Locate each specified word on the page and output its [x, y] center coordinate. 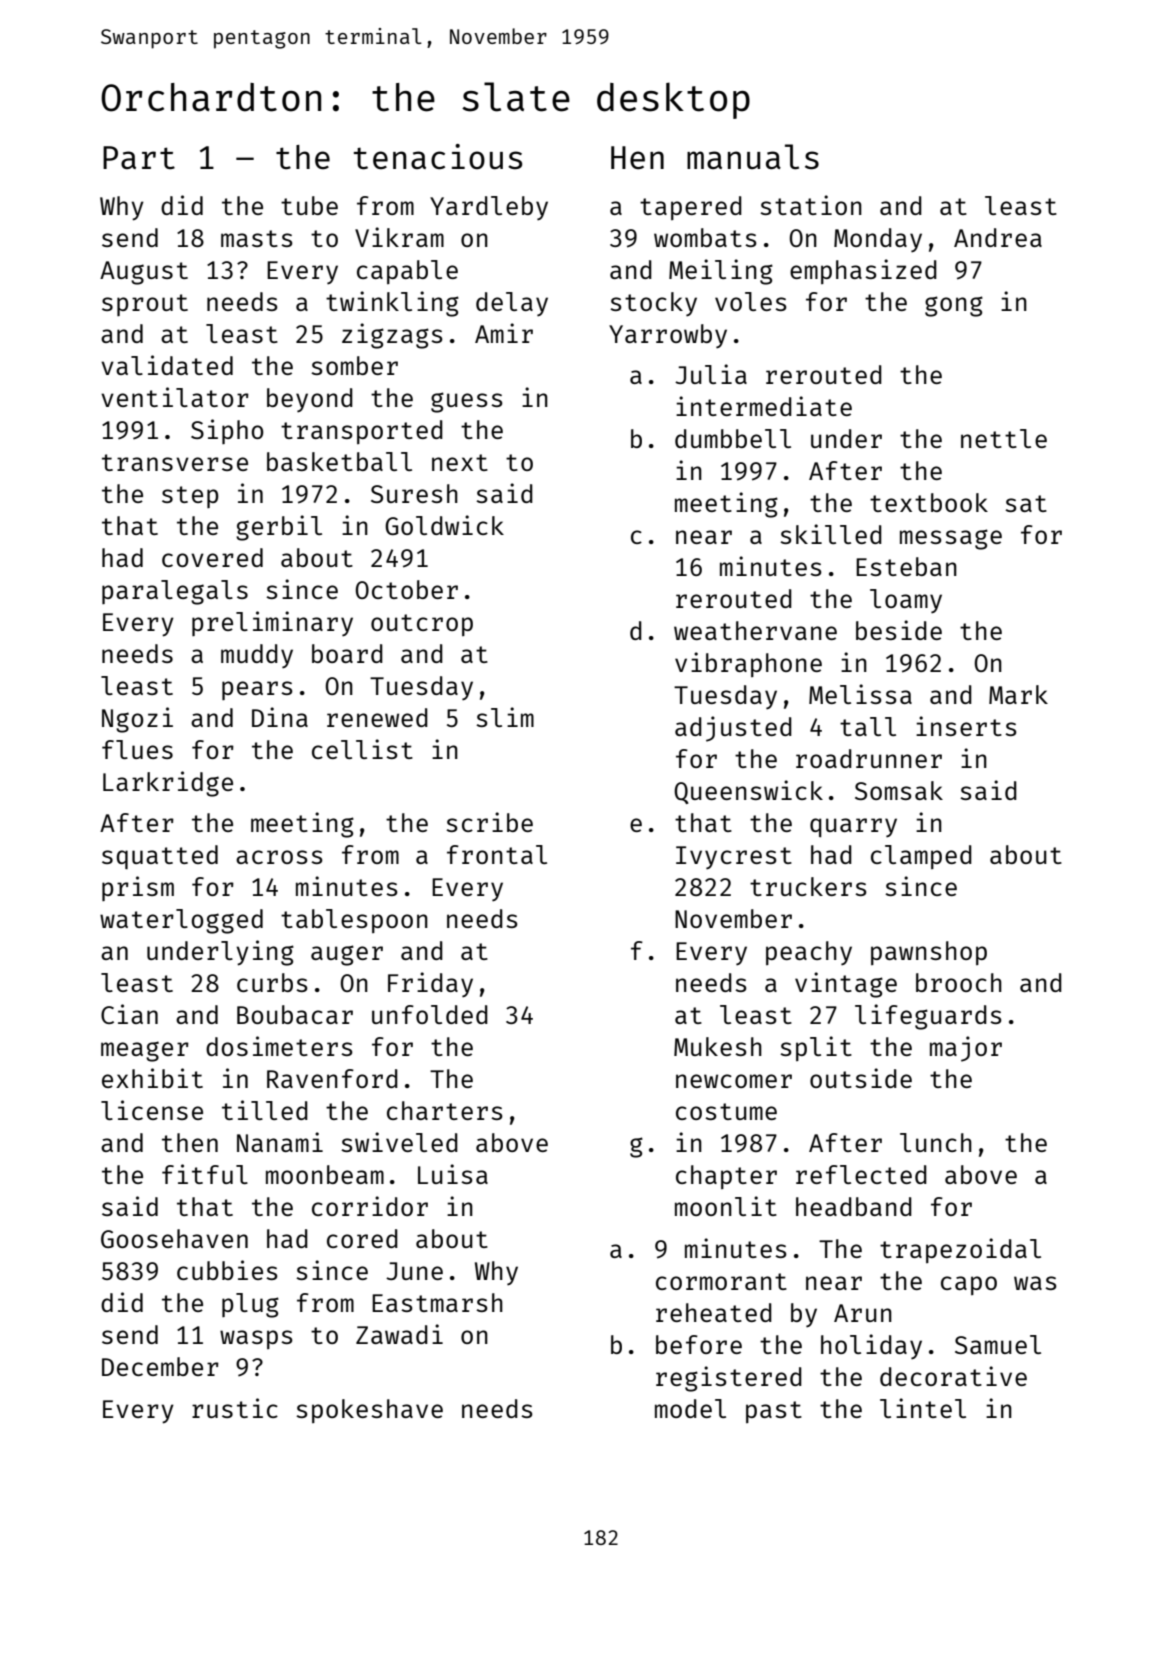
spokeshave [369, 1411]
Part [139, 158]
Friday [430, 985]
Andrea [998, 237]
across [279, 857]
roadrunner [869, 758]
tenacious [438, 157]
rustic [235, 1408]
